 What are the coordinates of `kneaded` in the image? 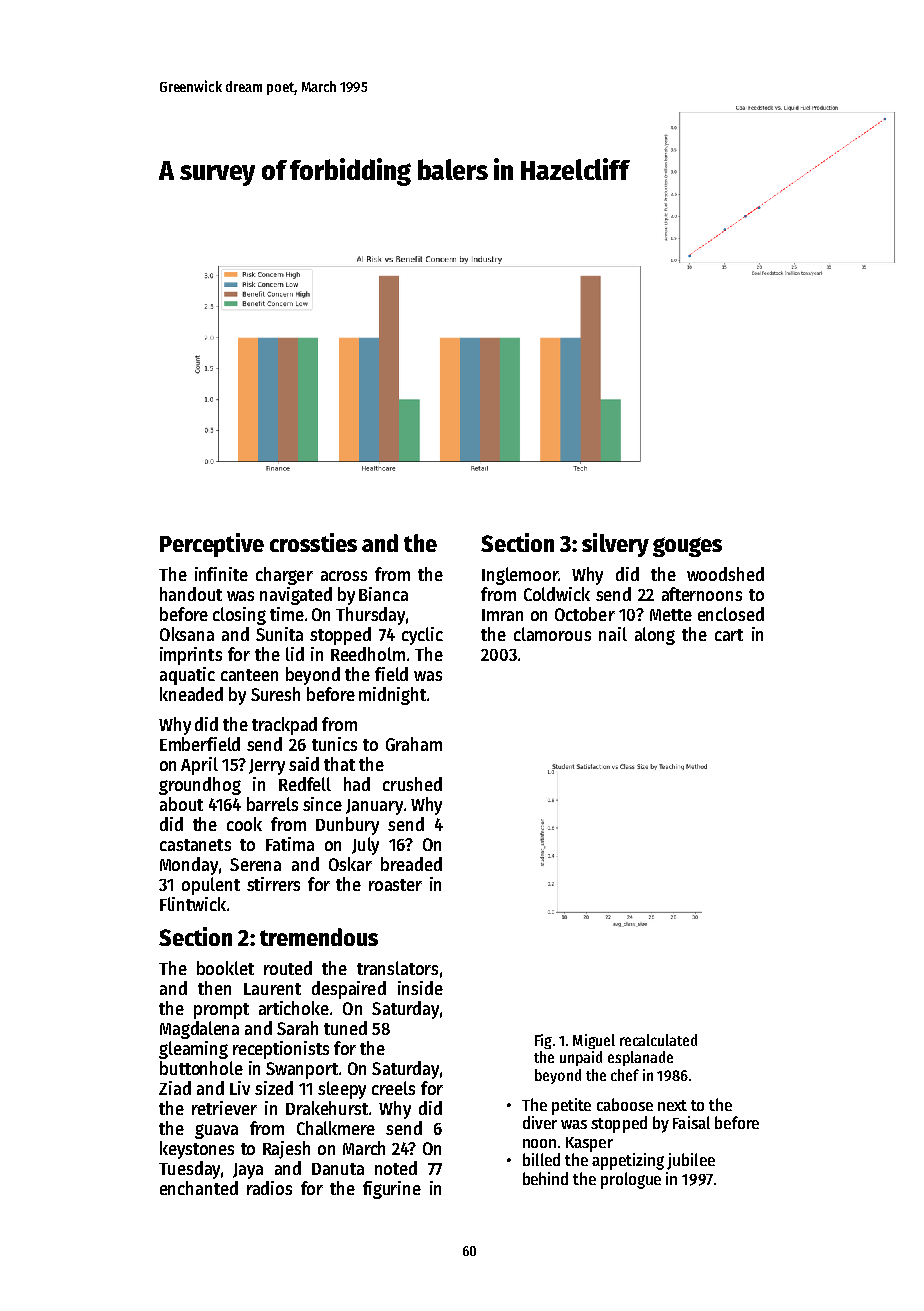 It's located at (191, 694).
